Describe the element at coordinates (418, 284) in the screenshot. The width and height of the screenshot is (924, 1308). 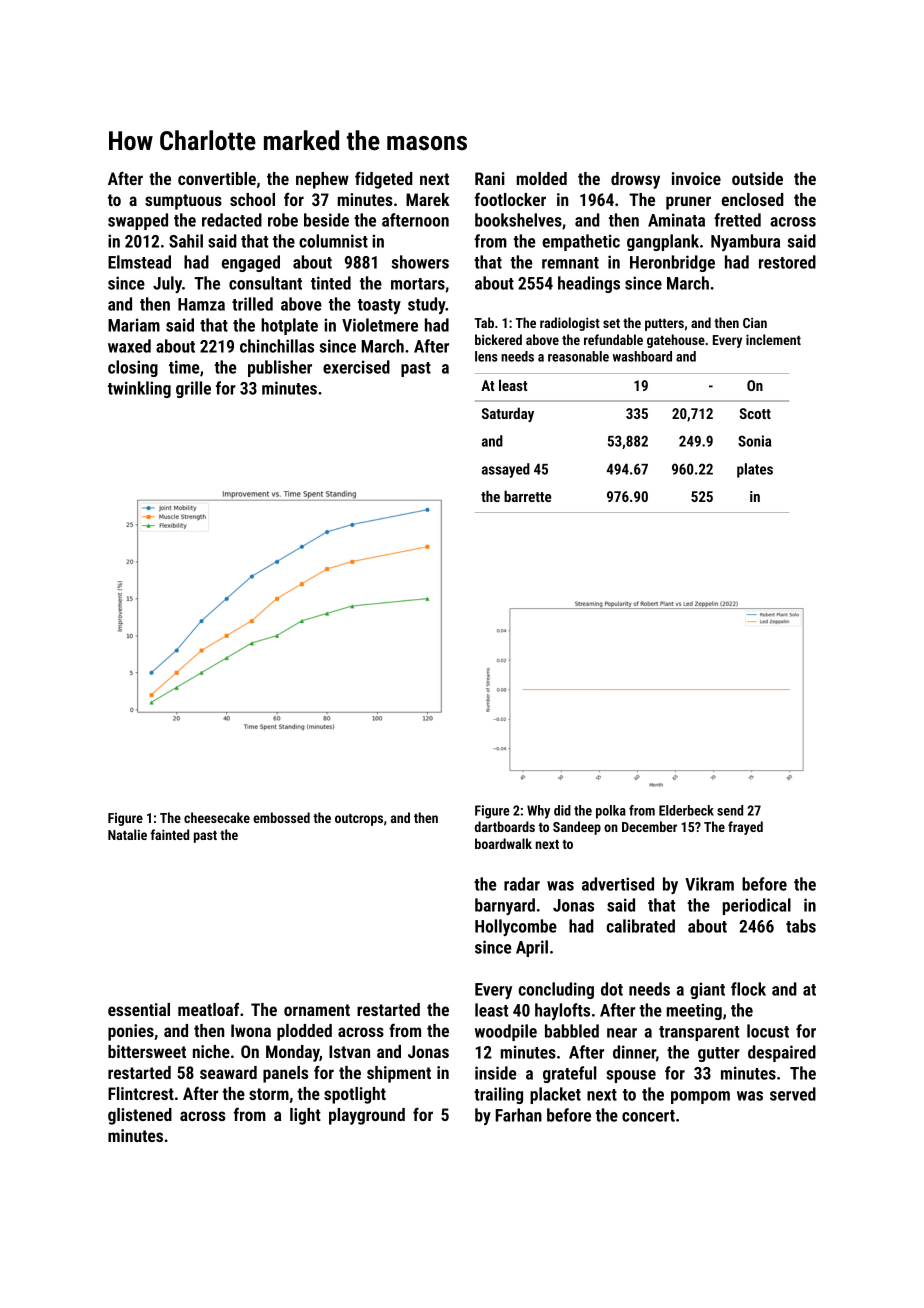
I see `mortars` at that location.
